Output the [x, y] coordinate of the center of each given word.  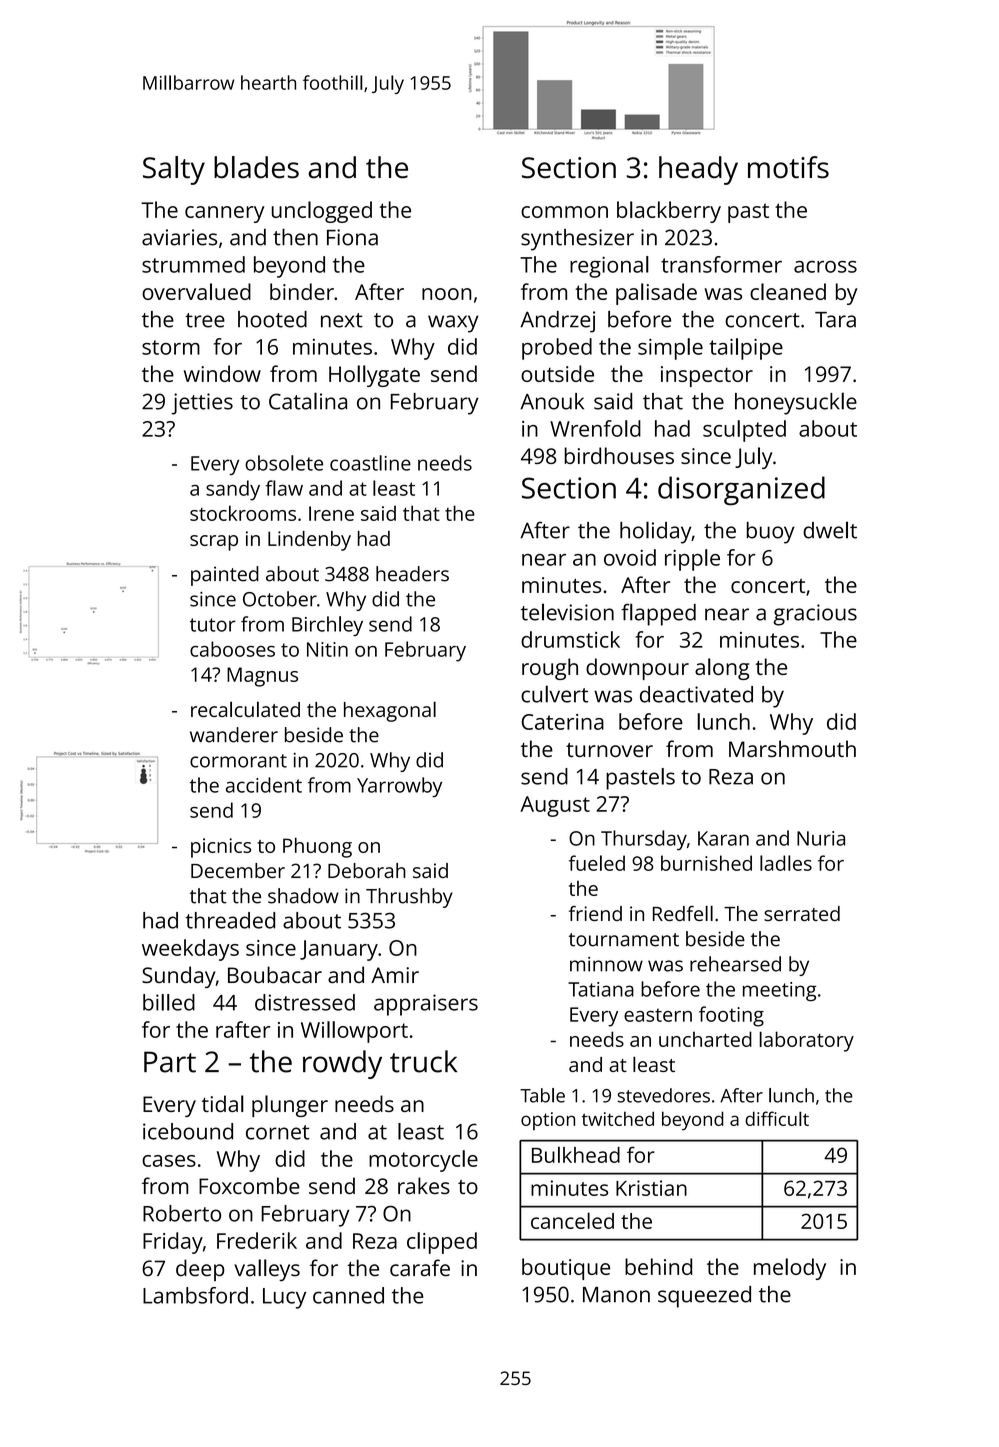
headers [412, 574]
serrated [802, 913]
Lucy [284, 1298]
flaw [284, 488]
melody [790, 1269]
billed [169, 1002]
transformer [721, 264]
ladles [786, 863]
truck [423, 1061]
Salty [174, 170]
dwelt [830, 530]
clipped [442, 1243]
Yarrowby [399, 787]
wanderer [234, 735]
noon [446, 294]
